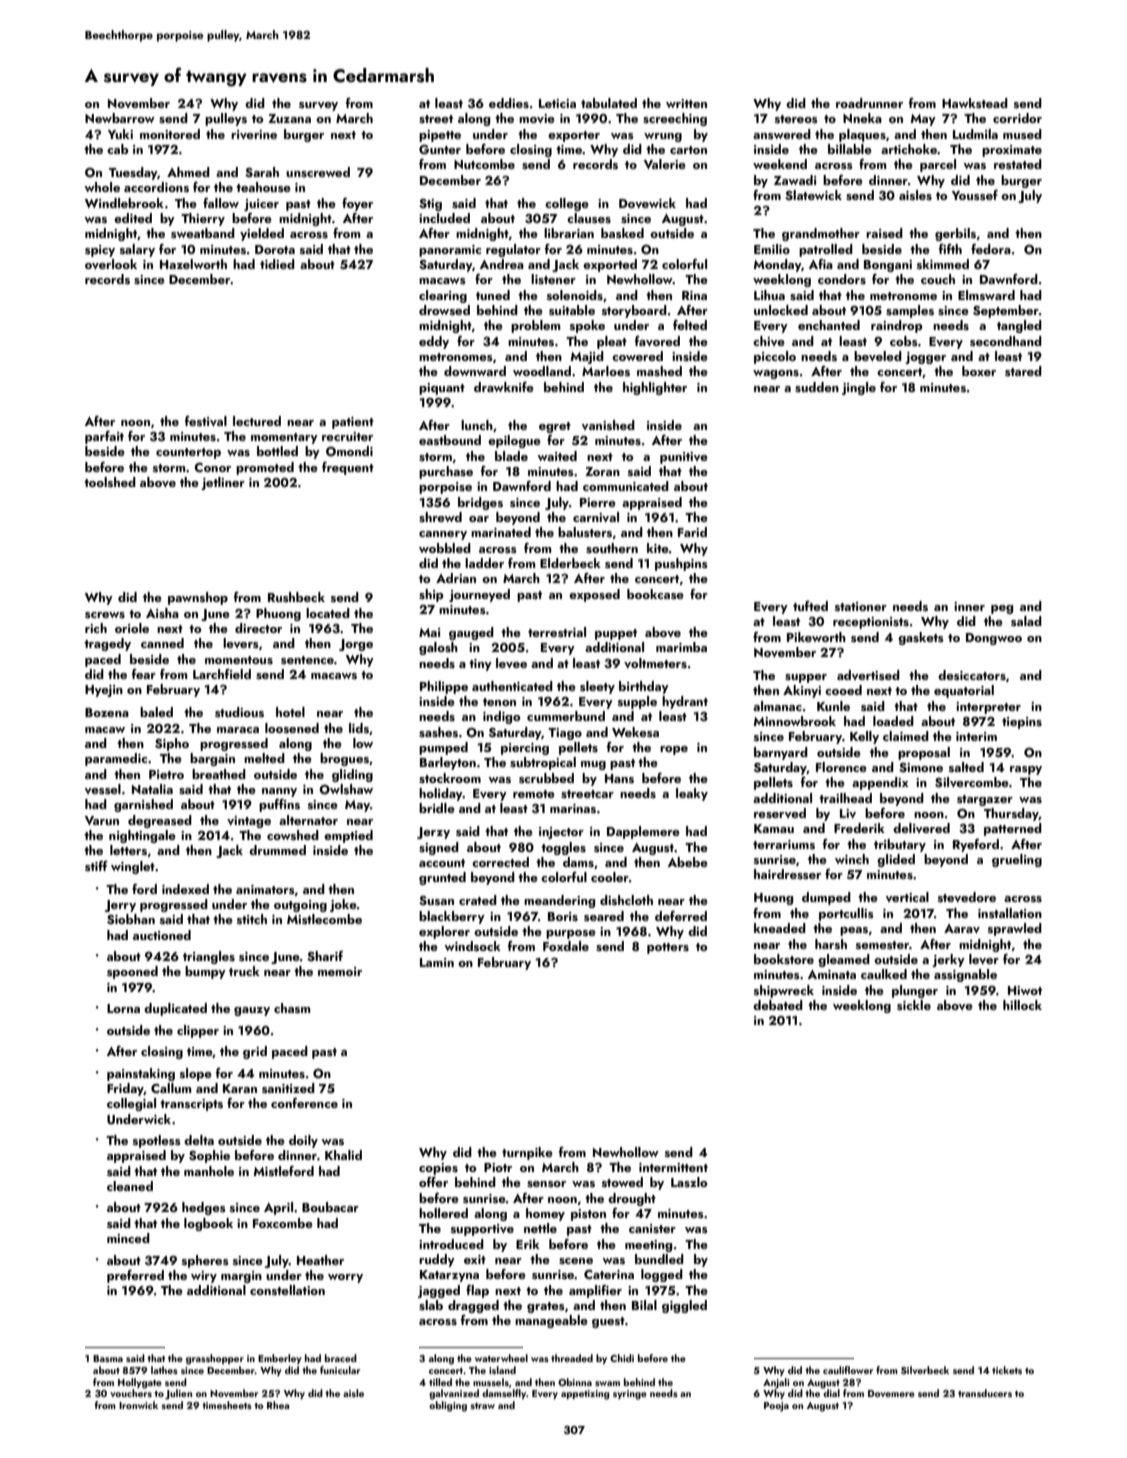 This screenshot has width=1127, height=1458. What do you see at coordinates (1007, 1370) in the screenshot?
I see `tickets` at bounding box center [1007, 1370].
